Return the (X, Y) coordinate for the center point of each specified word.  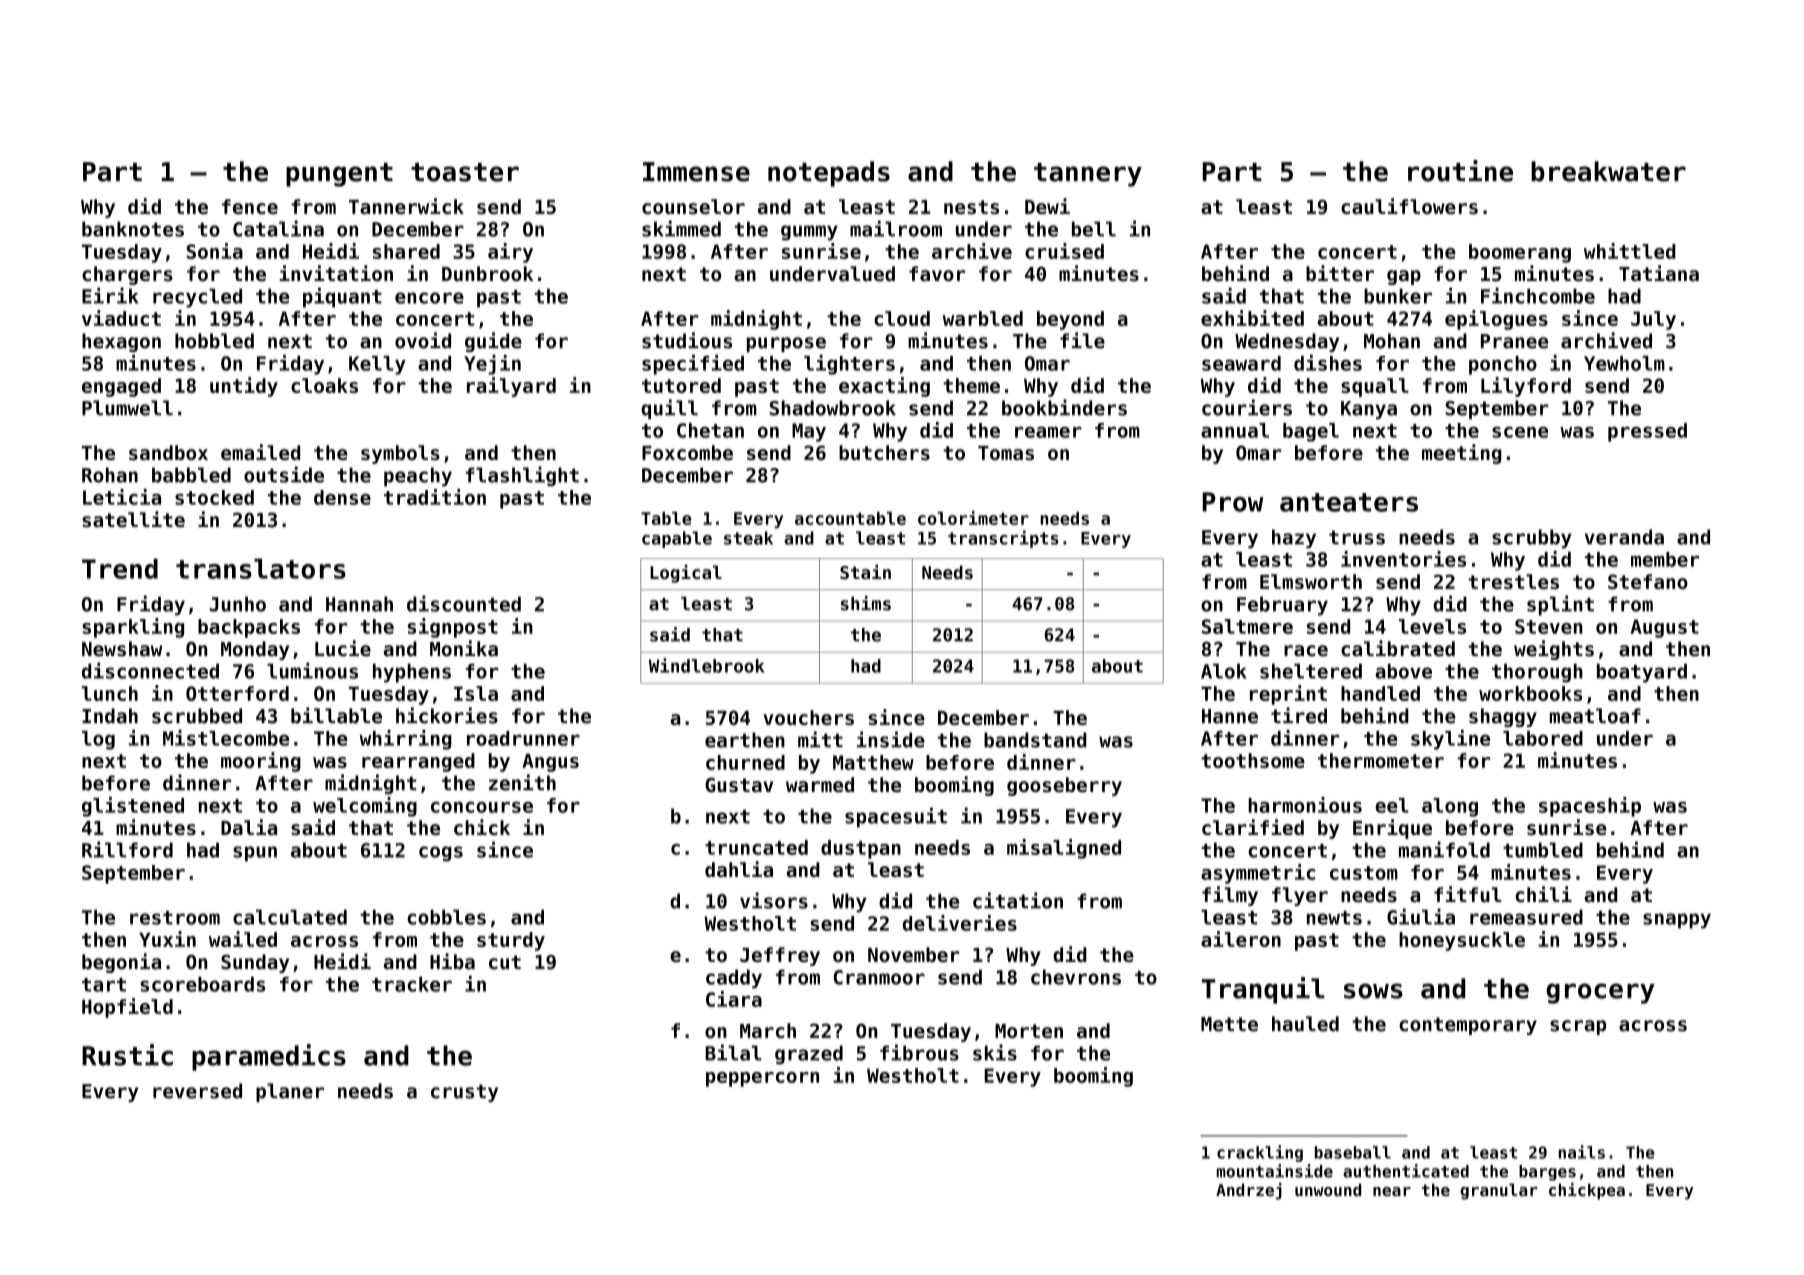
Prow (1232, 502)
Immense (696, 172)
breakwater (1608, 171)
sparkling (133, 628)
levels (1432, 626)
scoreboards (202, 984)
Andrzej (1249, 1191)
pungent (339, 175)
